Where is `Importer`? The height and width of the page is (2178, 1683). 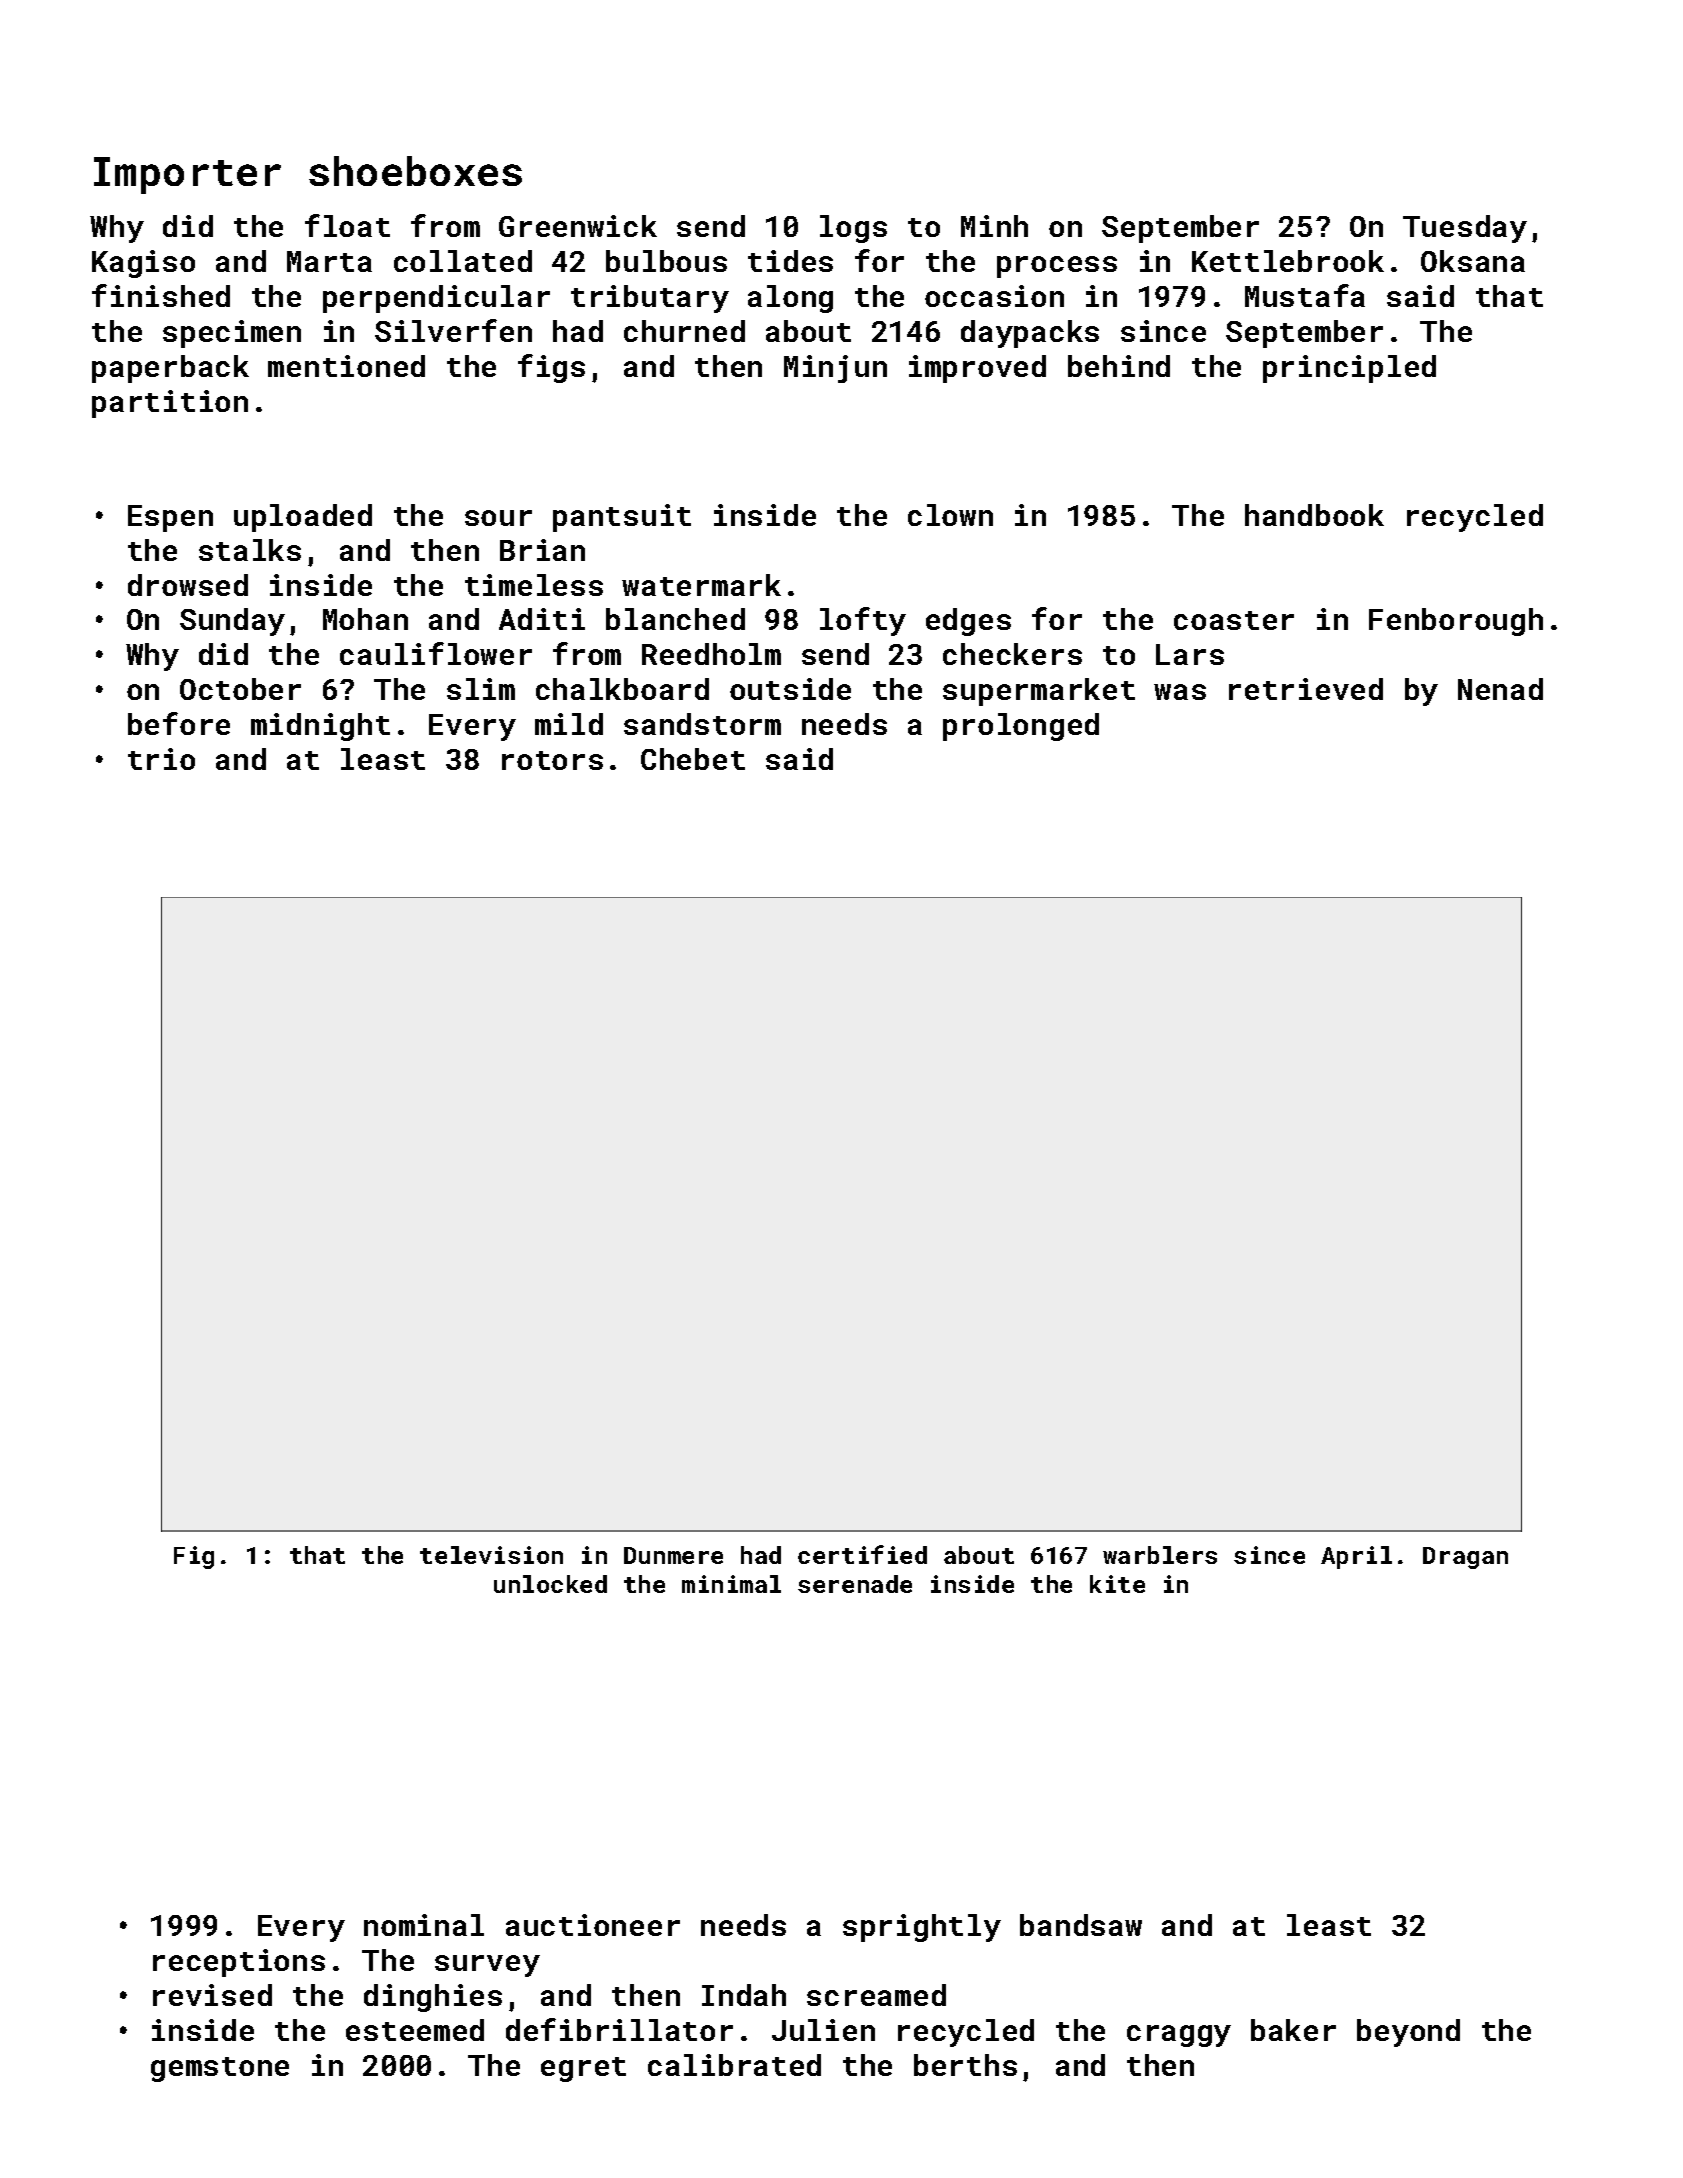
Importer is located at coordinates (187, 175).
